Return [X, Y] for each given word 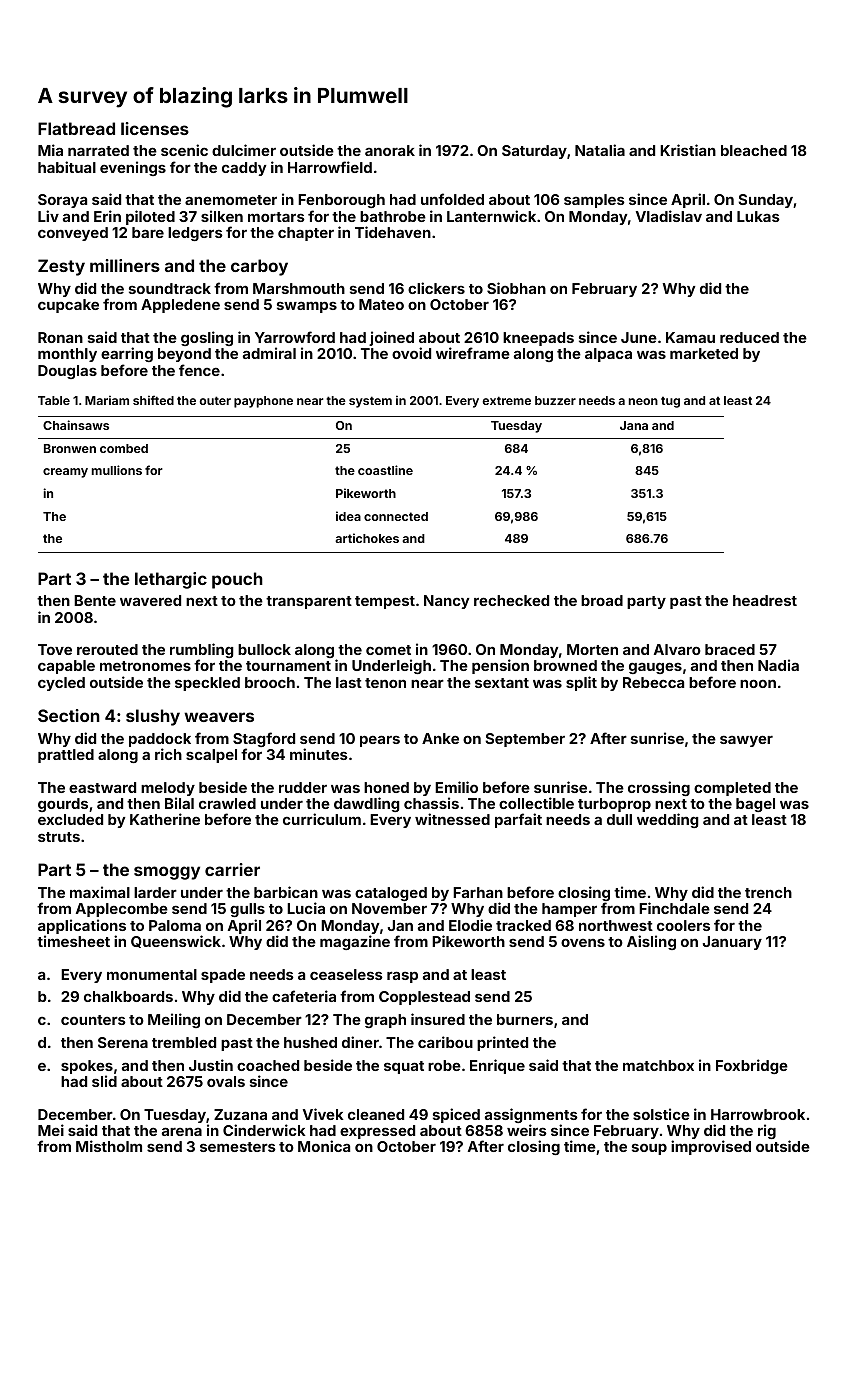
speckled [207, 684]
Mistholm [109, 1146]
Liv [48, 216]
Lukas [758, 216]
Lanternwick [491, 216]
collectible [536, 803]
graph [385, 1021]
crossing [659, 788]
